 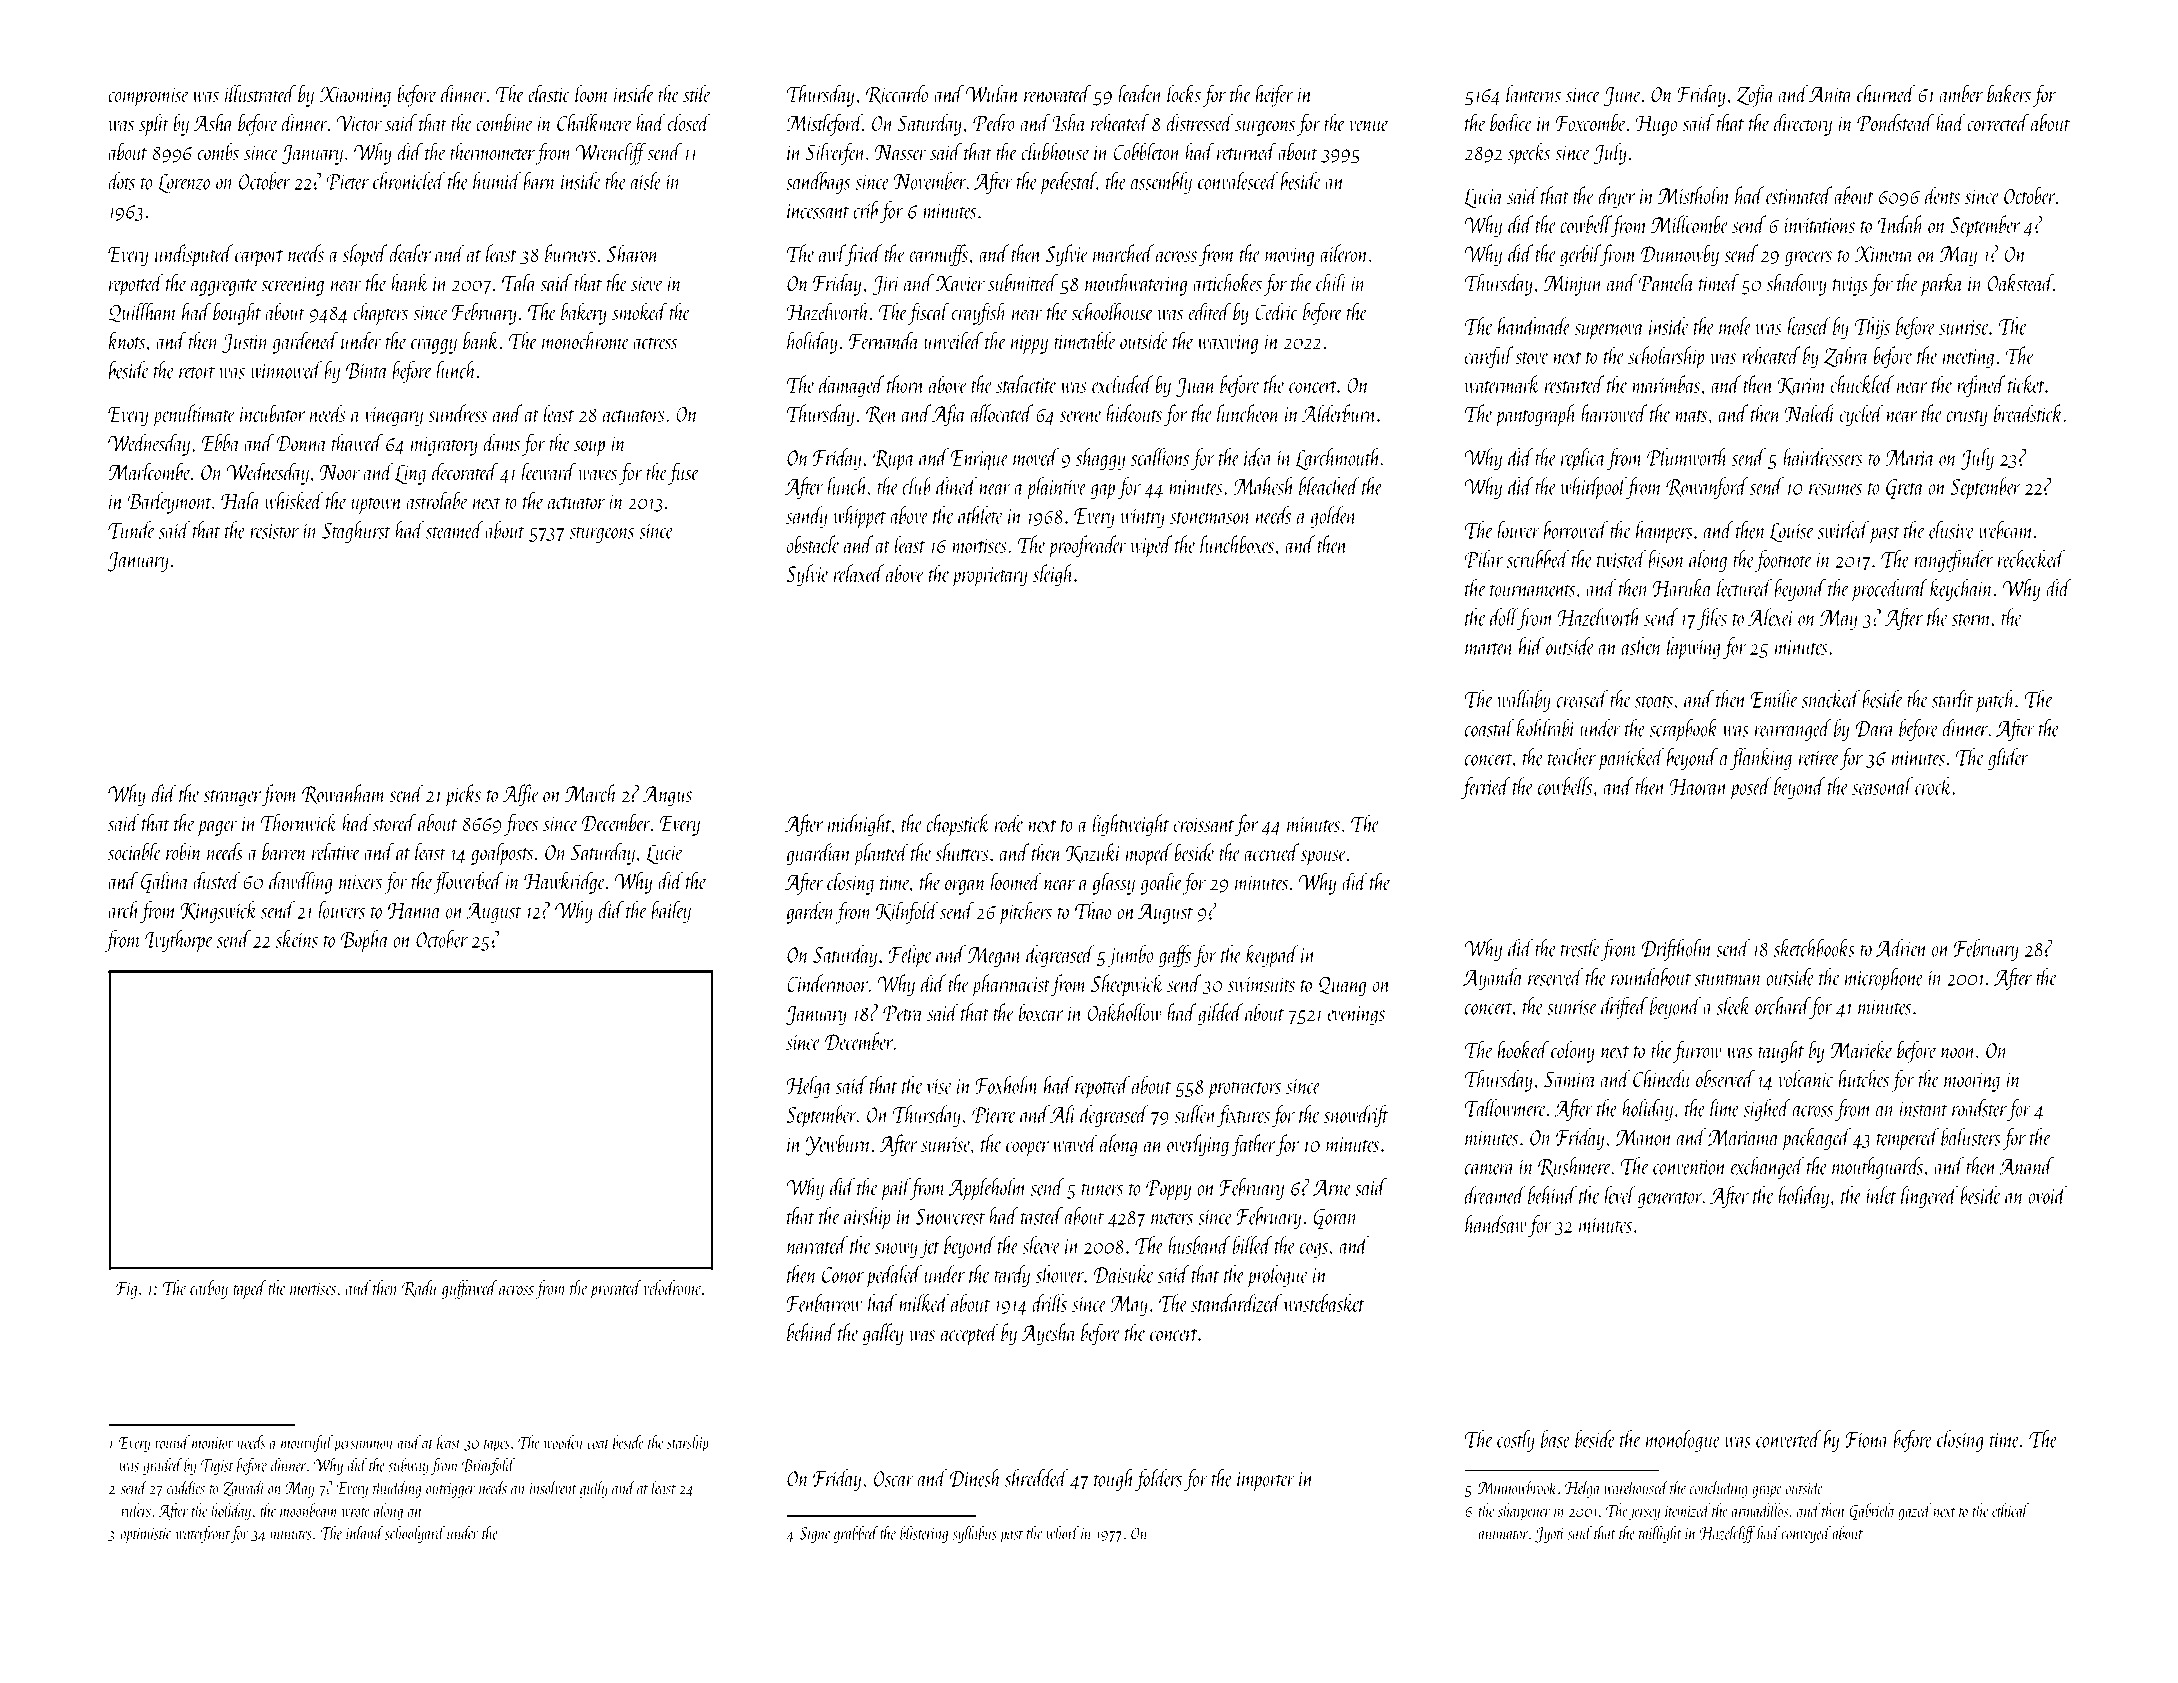 I want to click on monitor, so click(x=213, y=1443).
